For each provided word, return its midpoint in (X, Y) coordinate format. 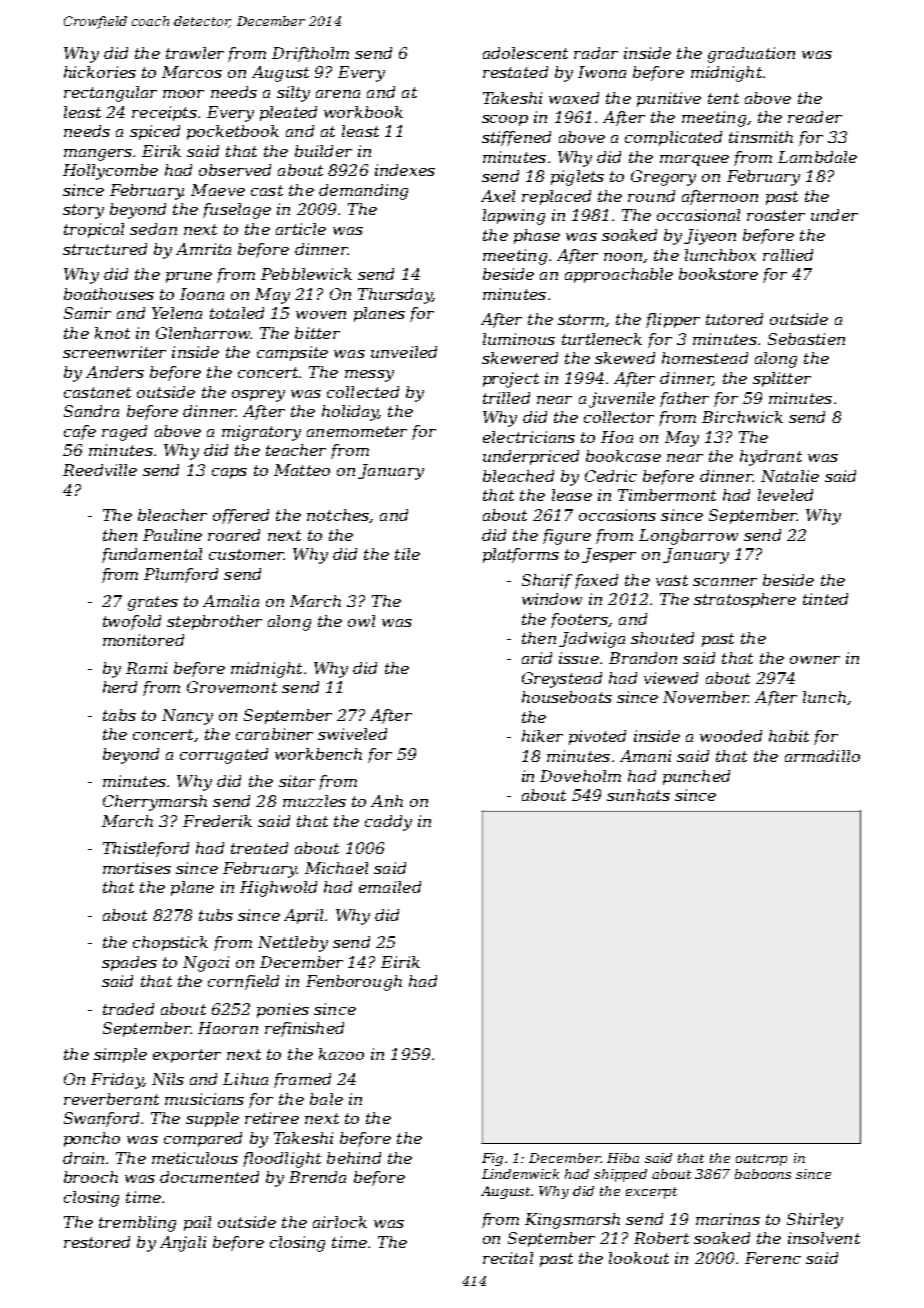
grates (153, 603)
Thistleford (146, 849)
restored (97, 1242)
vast (672, 580)
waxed (574, 98)
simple (120, 1055)
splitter (782, 379)
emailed (390, 887)
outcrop (761, 1160)
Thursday (395, 296)
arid (537, 658)
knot (112, 333)
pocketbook (233, 132)
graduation (751, 55)
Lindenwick (520, 1174)
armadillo (822, 756)
